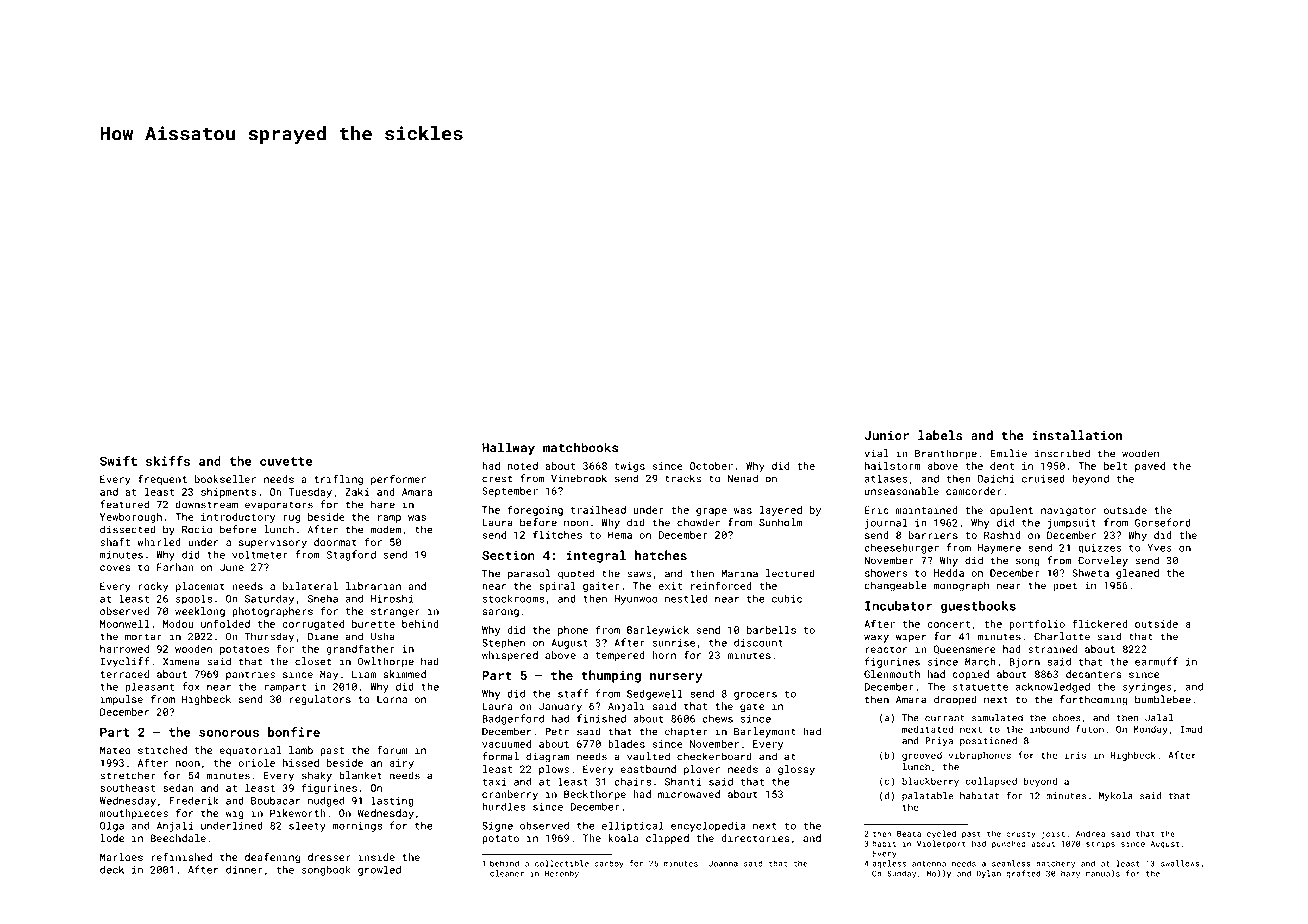  Describe the element at coordinates (307, 826) in the page. I see `sleety` at that location.
